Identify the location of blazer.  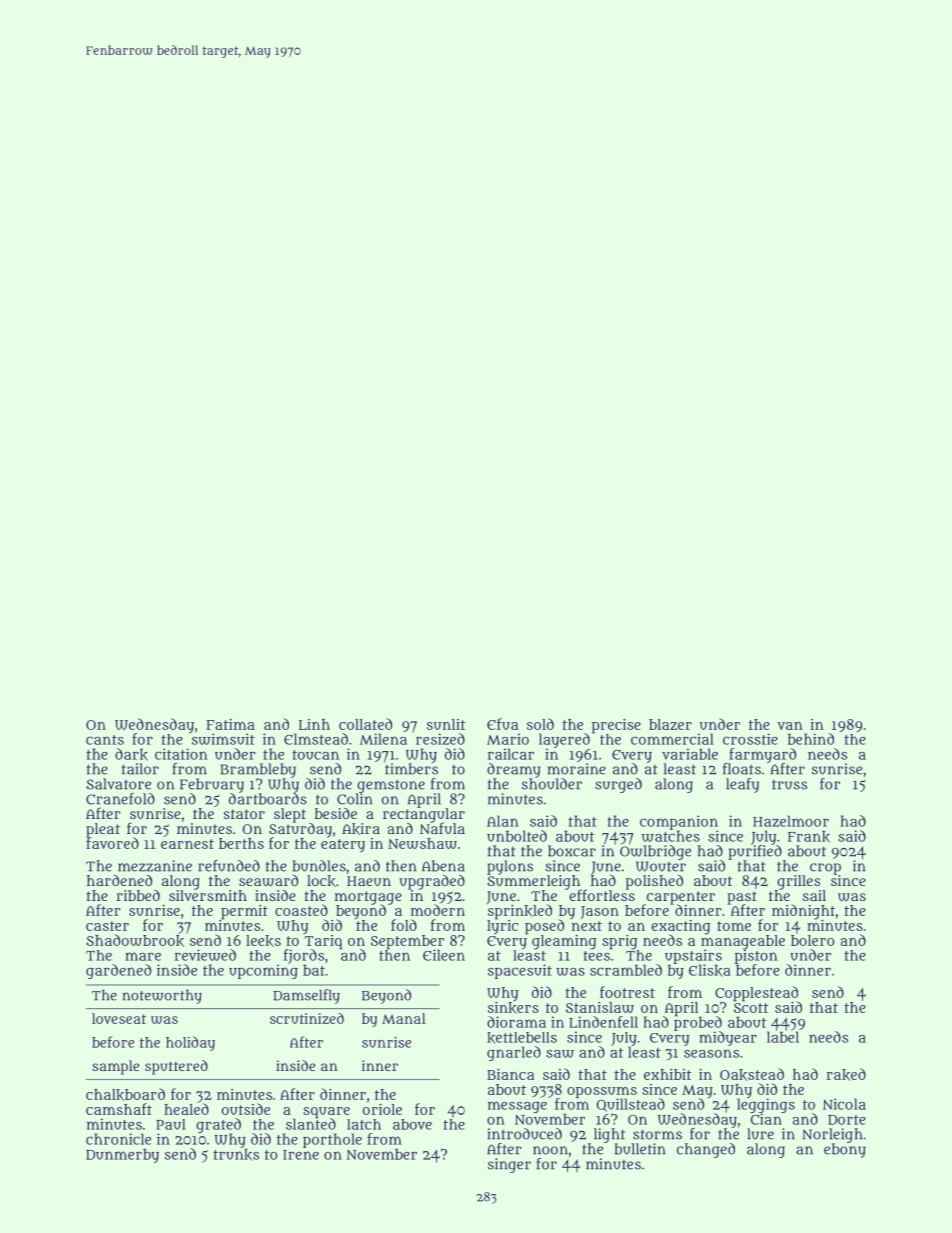
(670, 724).
